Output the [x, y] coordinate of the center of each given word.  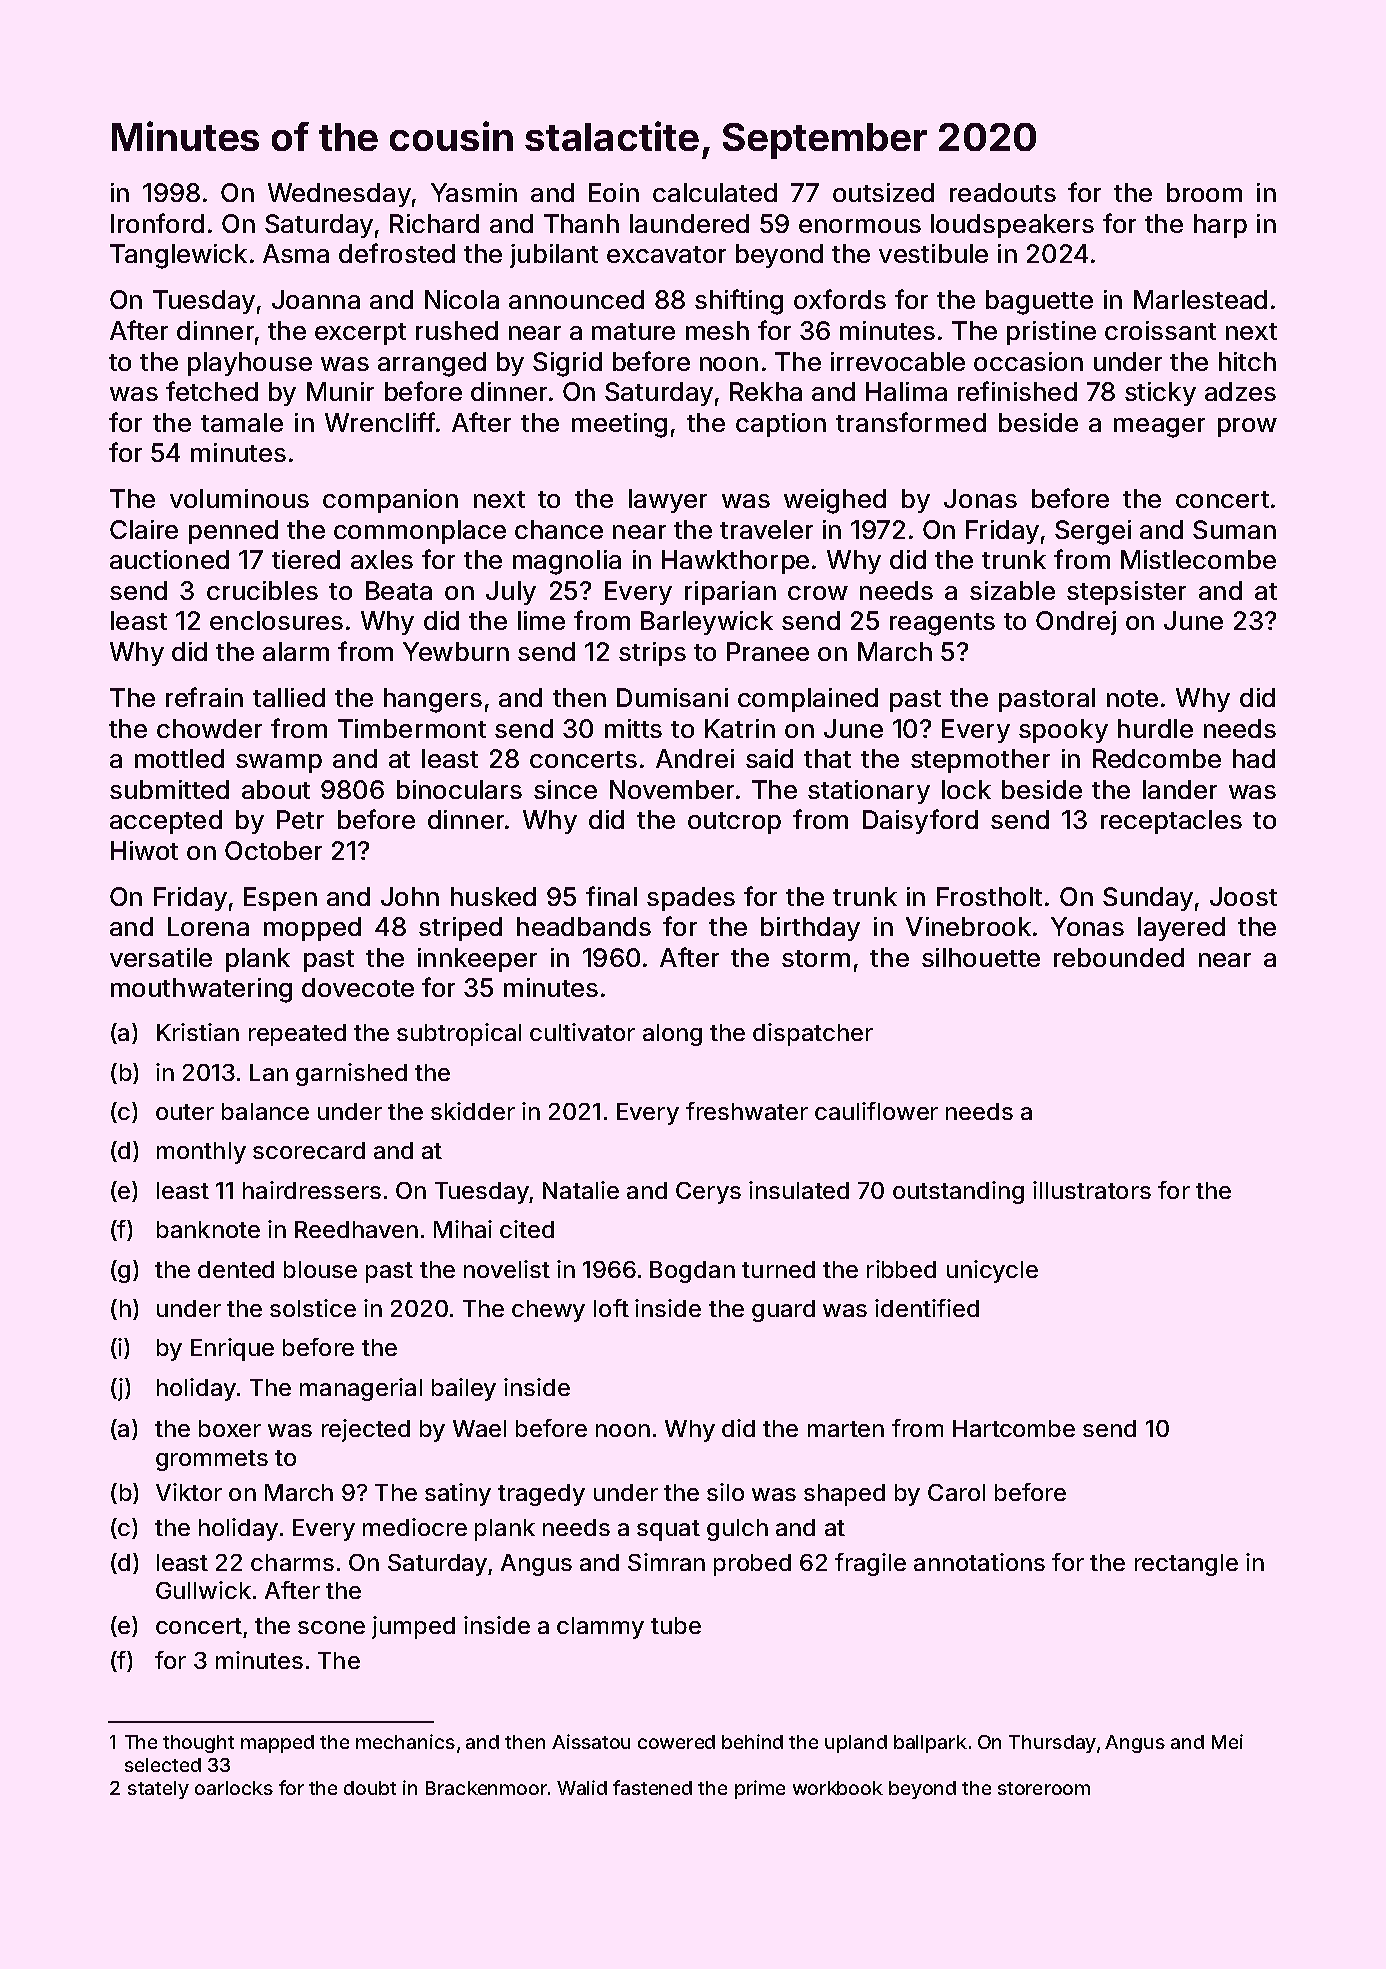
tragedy [541, 1495]
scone [331, 1627]
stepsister [1126, 593]
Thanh [581, 223]
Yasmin [474, 192]
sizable [1012, 590]
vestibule [933, 253]
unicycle [992, 1271]
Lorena [208, 926]
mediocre [415, 1527]
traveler [766, 529]
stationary [869, 792]
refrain [204, 697]
